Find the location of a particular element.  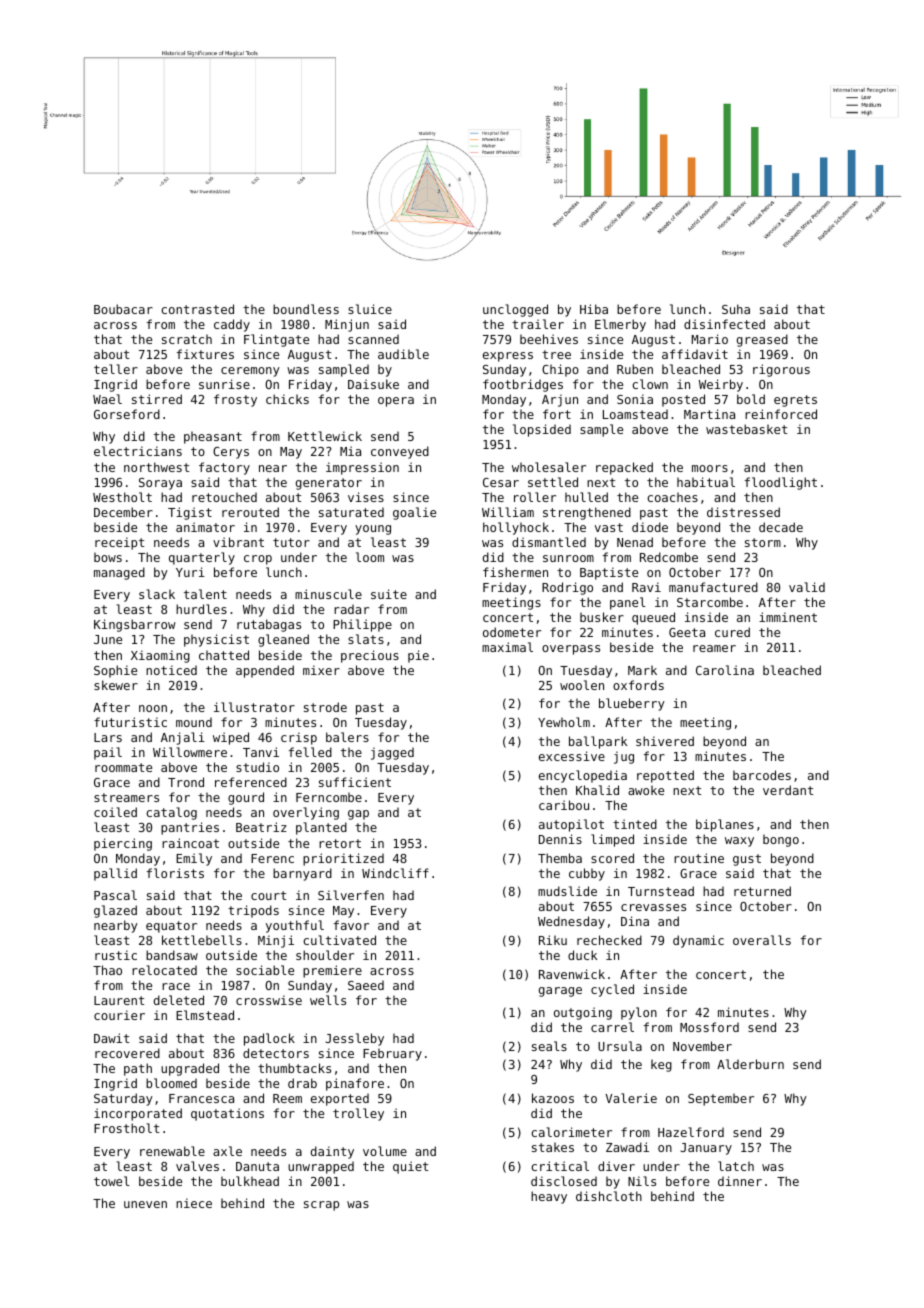

fort is located at coordinates (557, 414).
